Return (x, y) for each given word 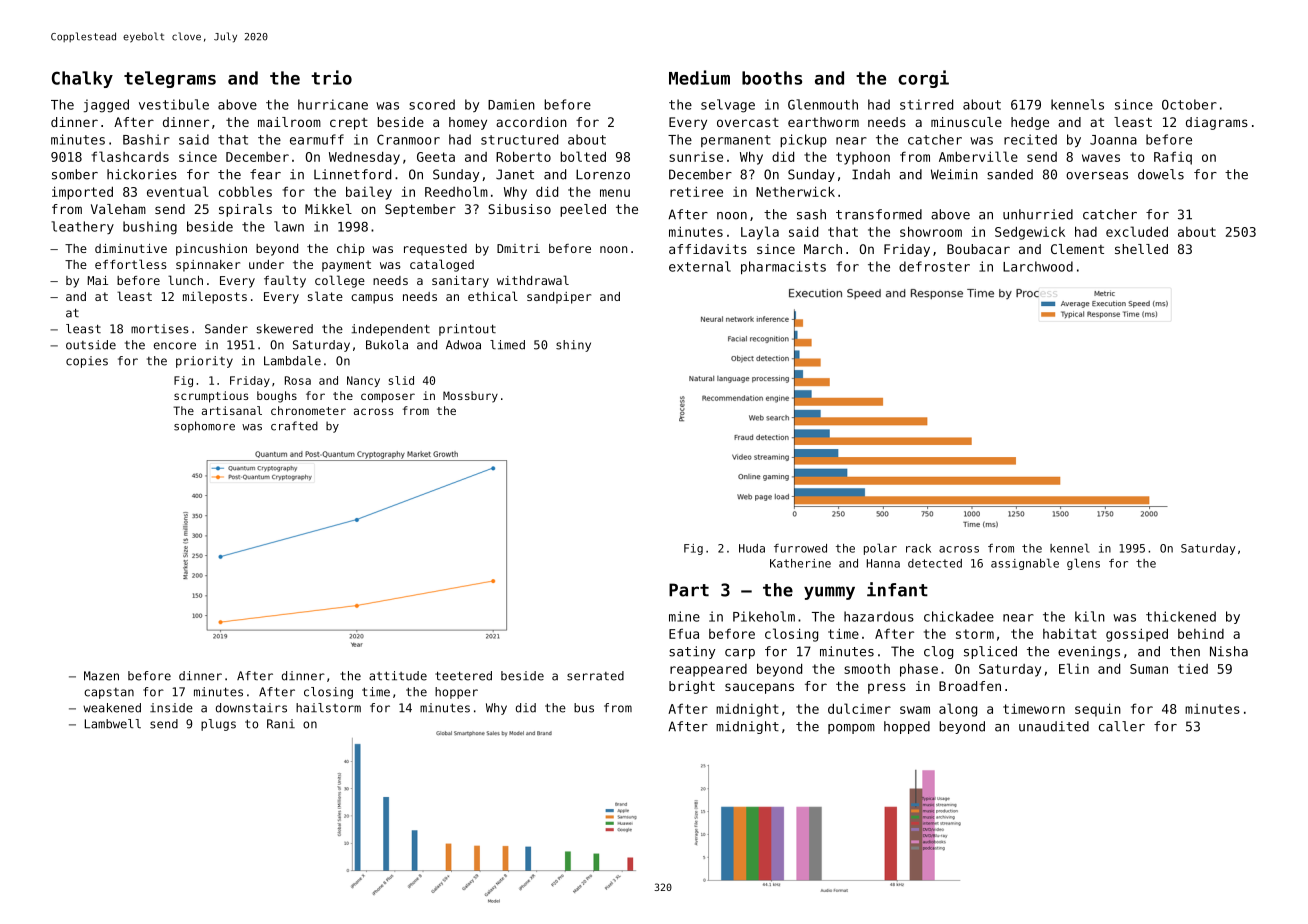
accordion (531, 122)
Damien (511, 104)
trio (331, 77)
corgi (923, 79)
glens (1083, 564)
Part (689, 590)
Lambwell (113, 724)
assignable (1025, 564)
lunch (185, 280)
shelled (1141, 249)
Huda (752, 548)
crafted (294, 426)
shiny (573, 346)
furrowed (800, 548)
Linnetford (352, 174)
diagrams (1217, 123)
